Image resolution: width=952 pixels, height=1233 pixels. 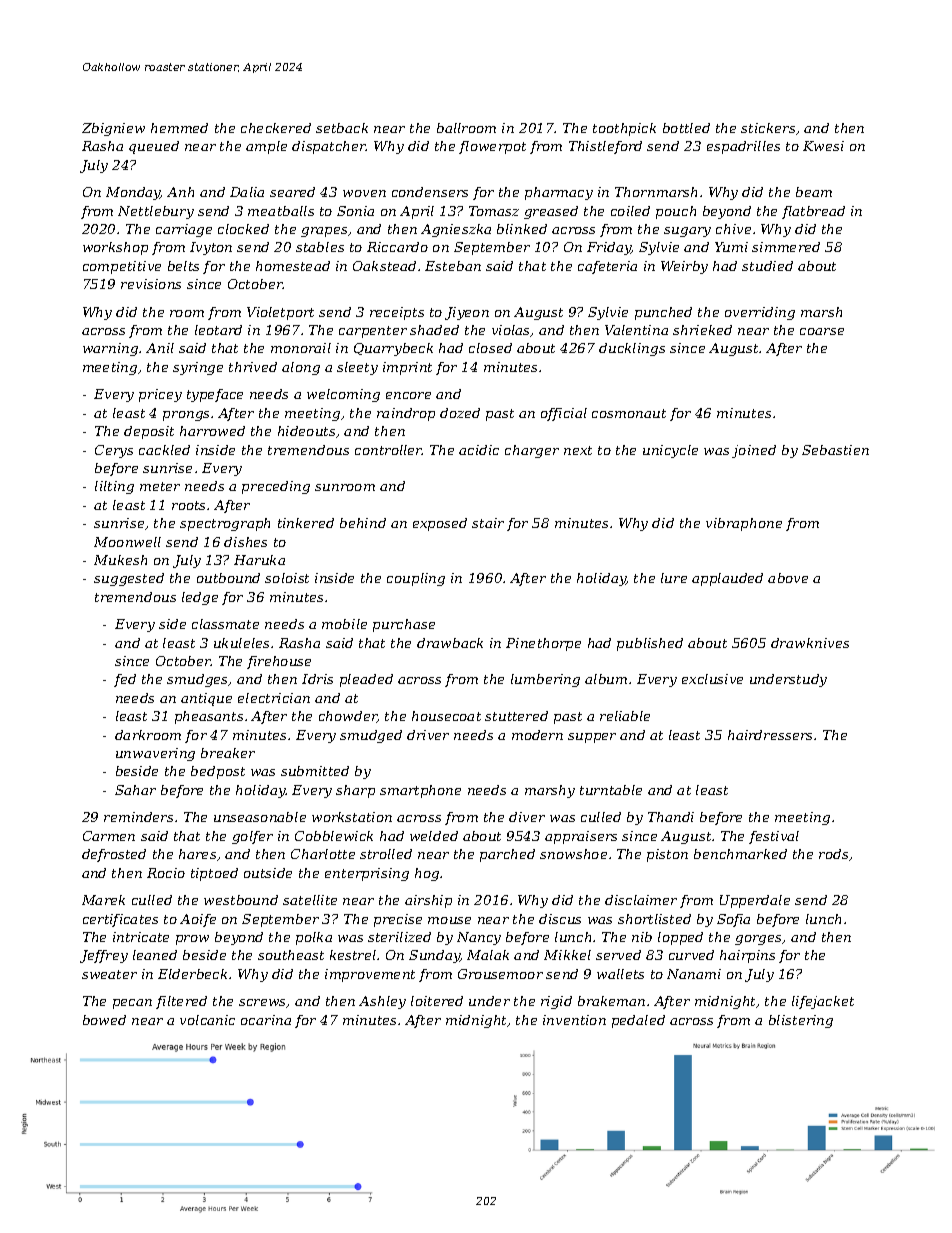 I want to click on setback, so click(x=342, y=128).
